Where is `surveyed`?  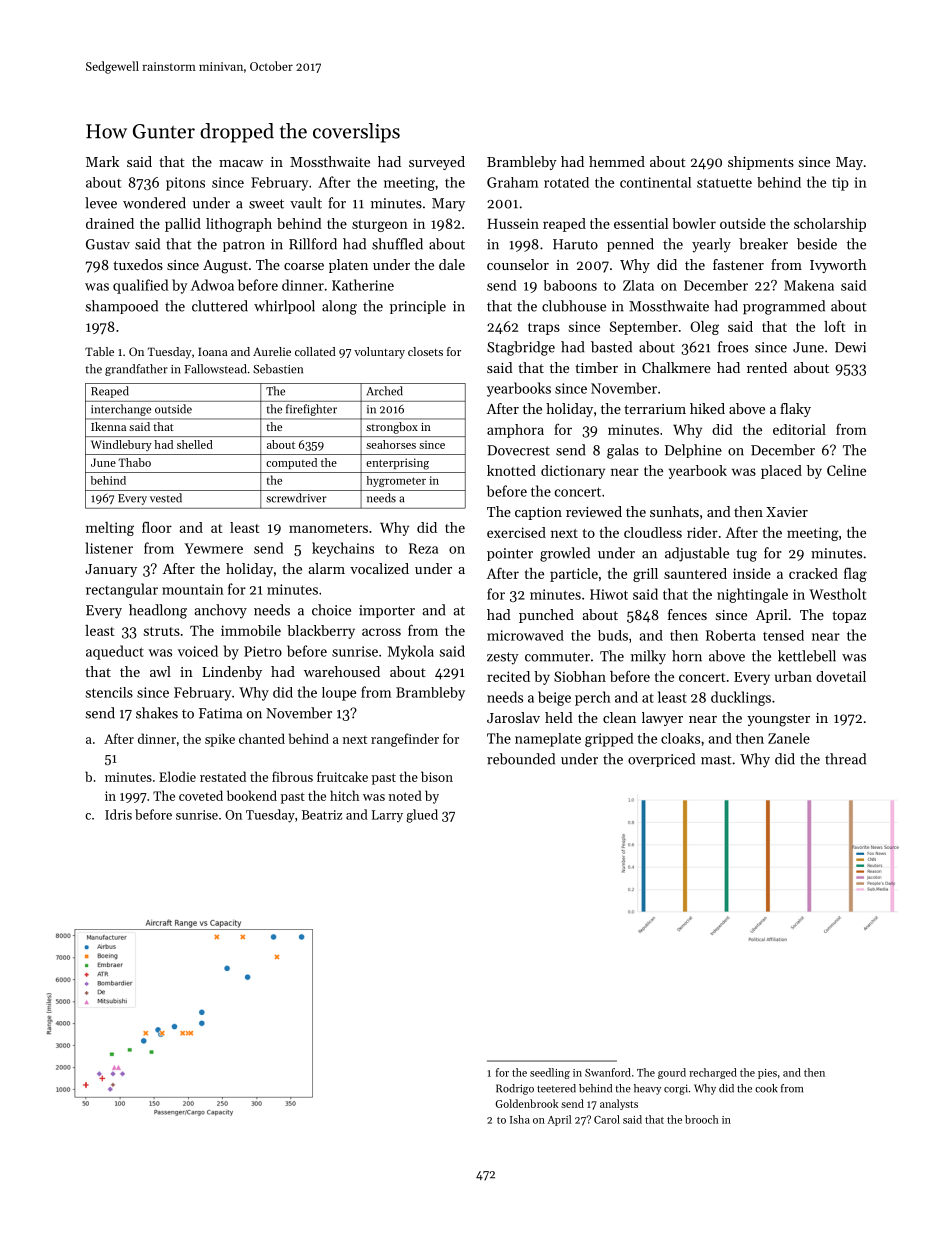
surveyed is located at coordinates (437, 163).
